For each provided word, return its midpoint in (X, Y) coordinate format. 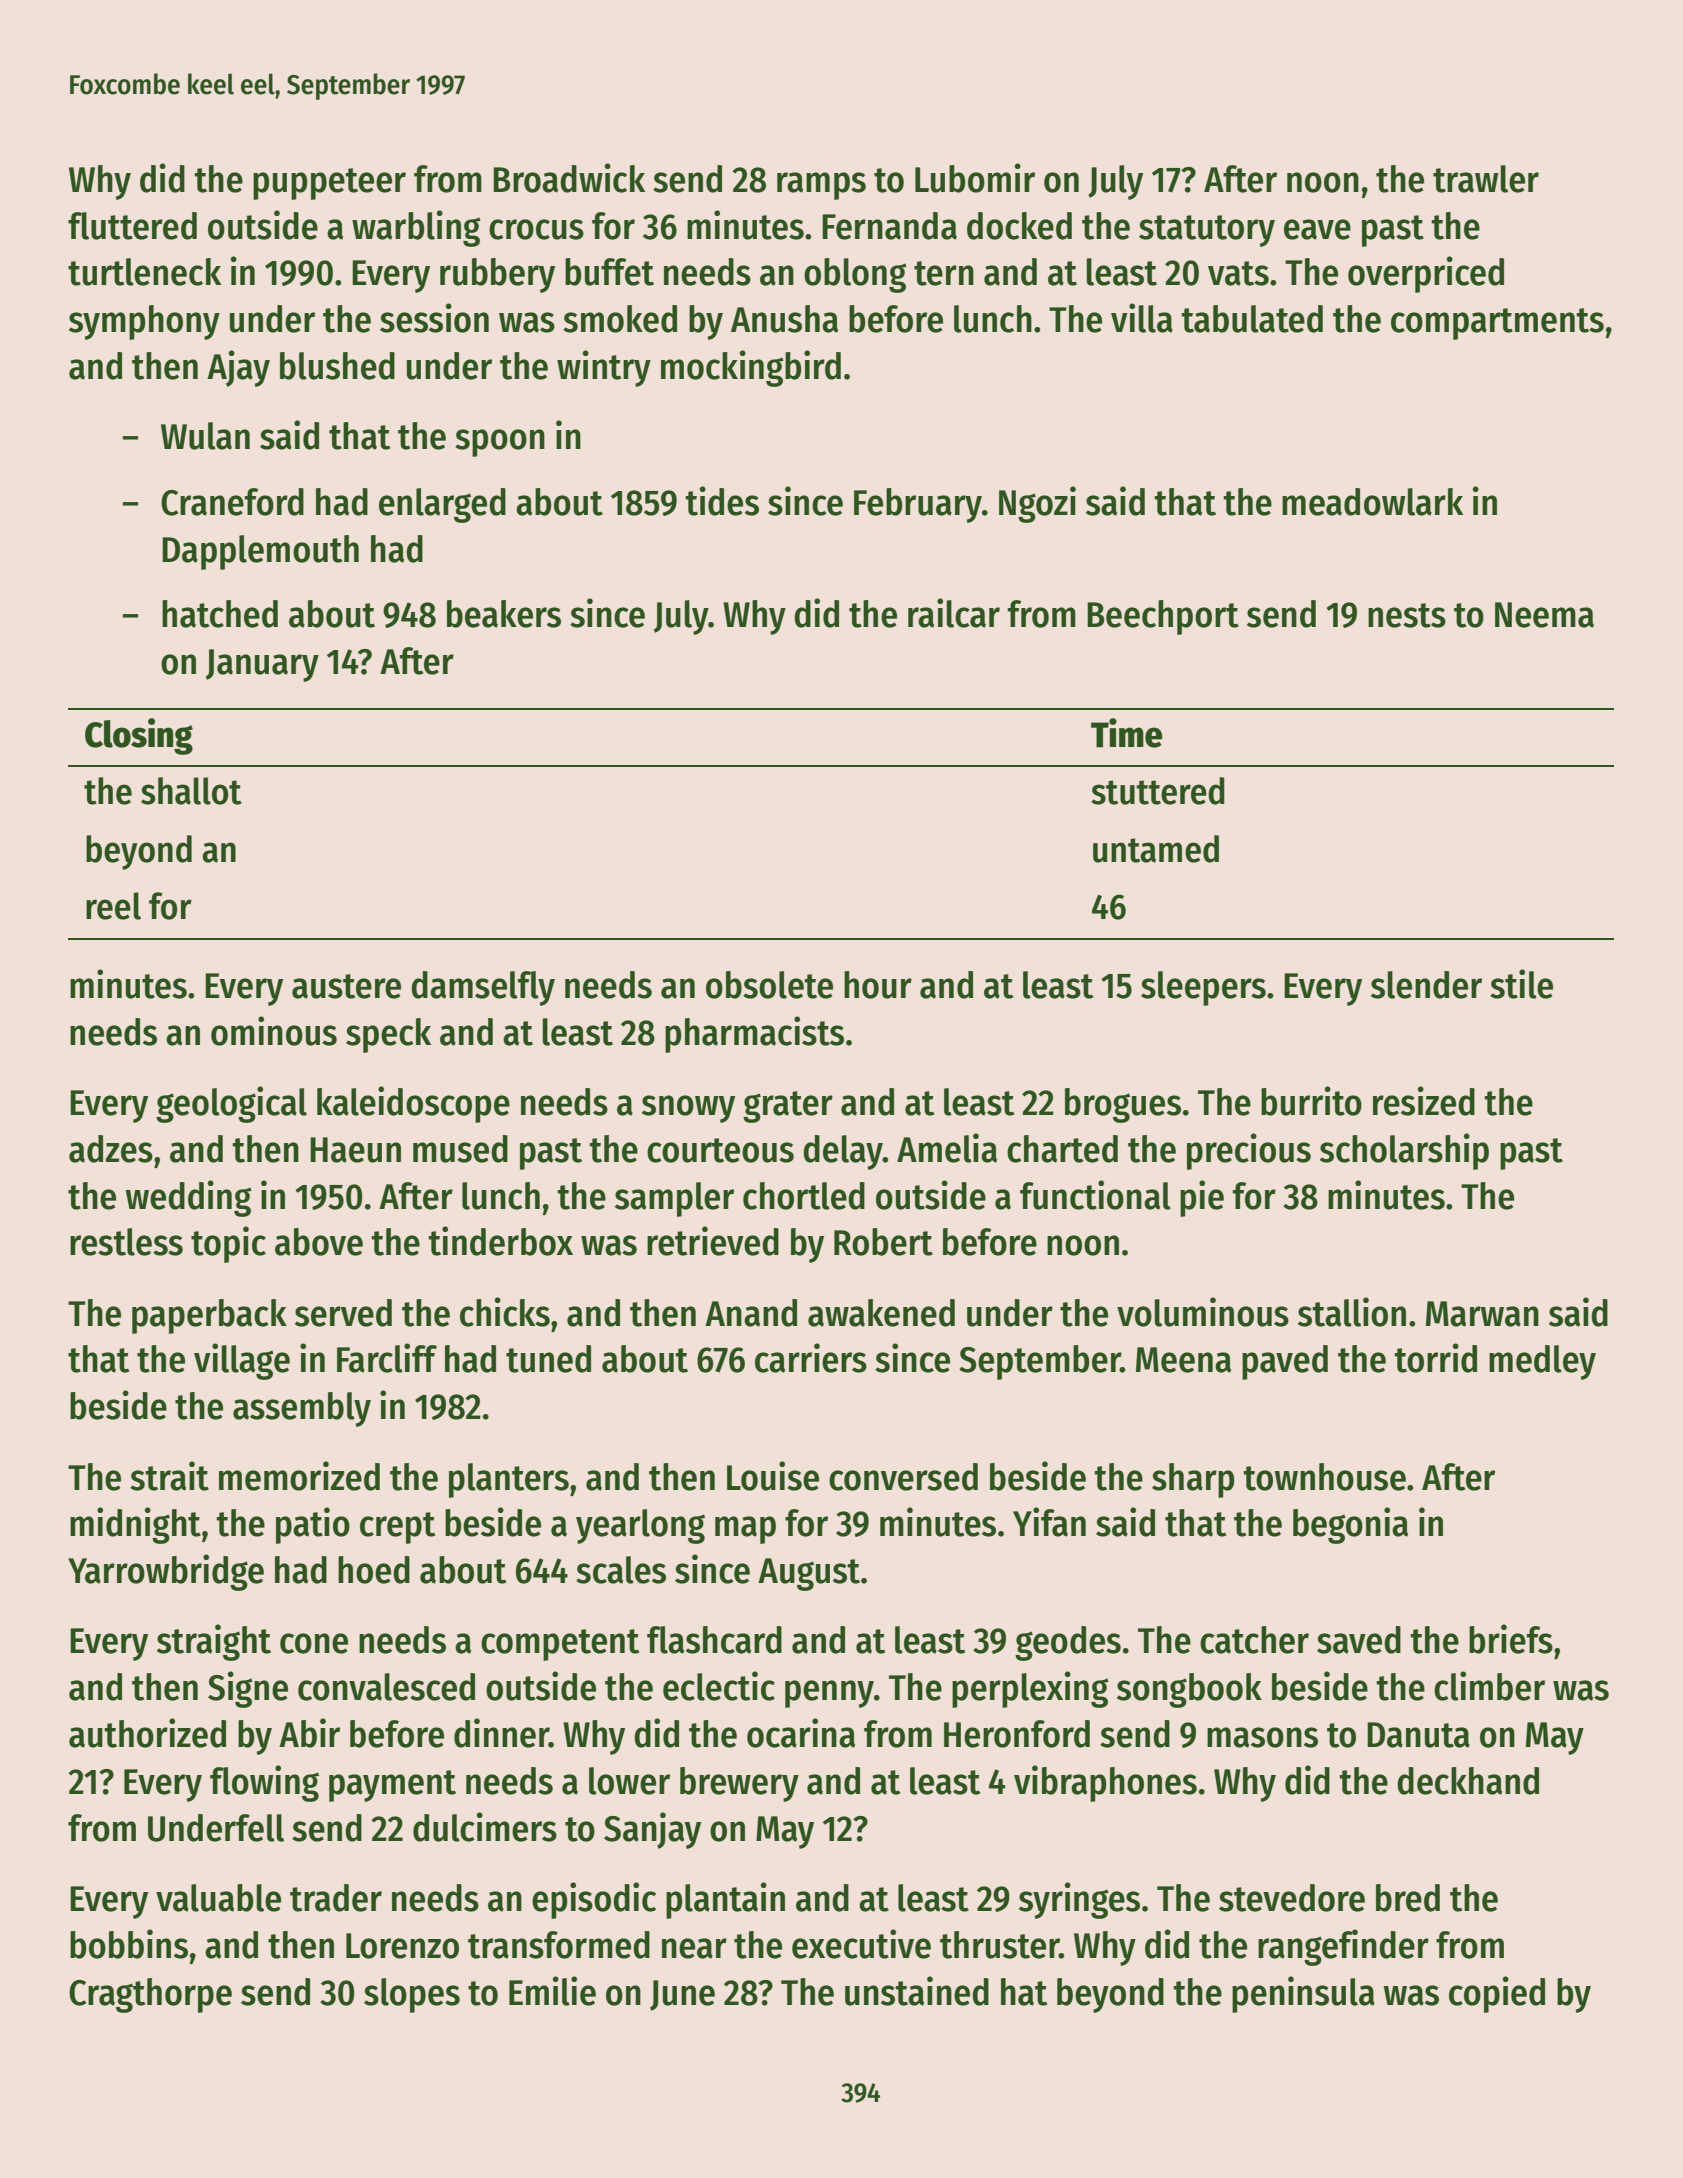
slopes (412, 1995)
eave (1317, 229)
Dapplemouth (260, 552)
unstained (917, 1991)
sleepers (1203, 988)
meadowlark (1372, 502)
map (745, 1530)
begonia (1350, 1525)
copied (1497, 1994)
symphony (144, 322)
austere (346, 986)
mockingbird (751, 368)
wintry (604, 368)
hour (878, 985)
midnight (135, 1525)
